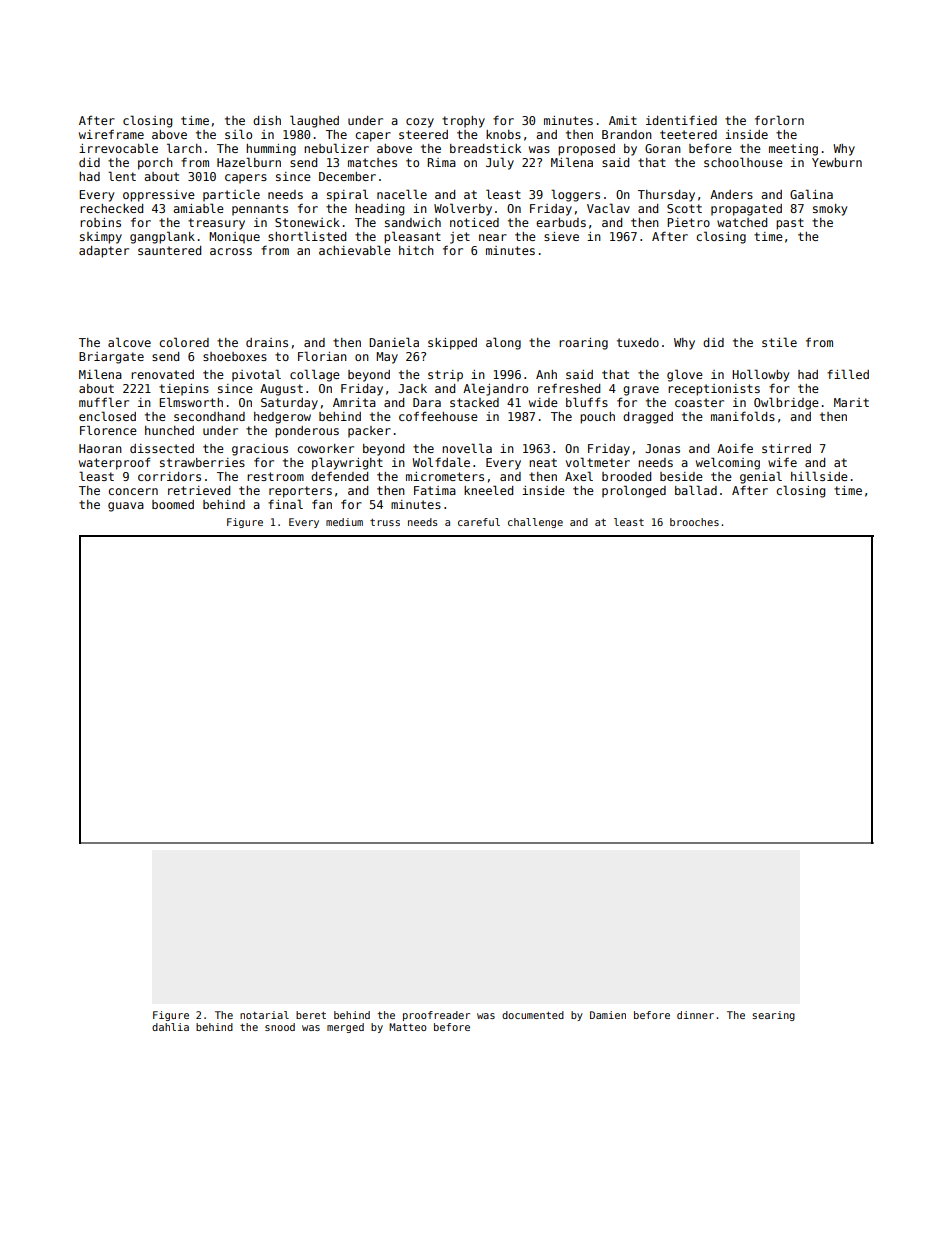  I want to click on proofreader, so click(436, 1016).
